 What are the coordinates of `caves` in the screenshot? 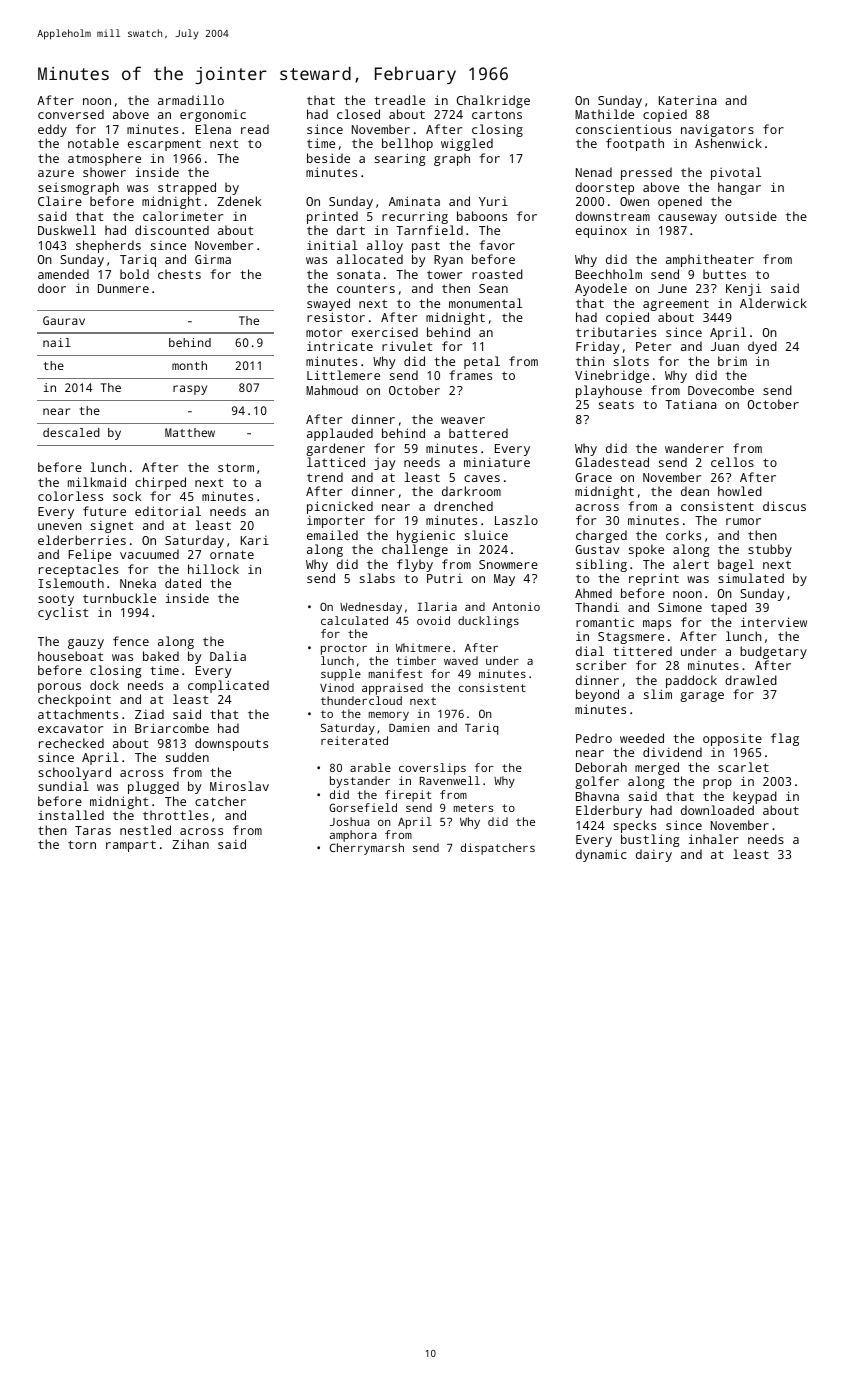 It's located at (482, 478).
